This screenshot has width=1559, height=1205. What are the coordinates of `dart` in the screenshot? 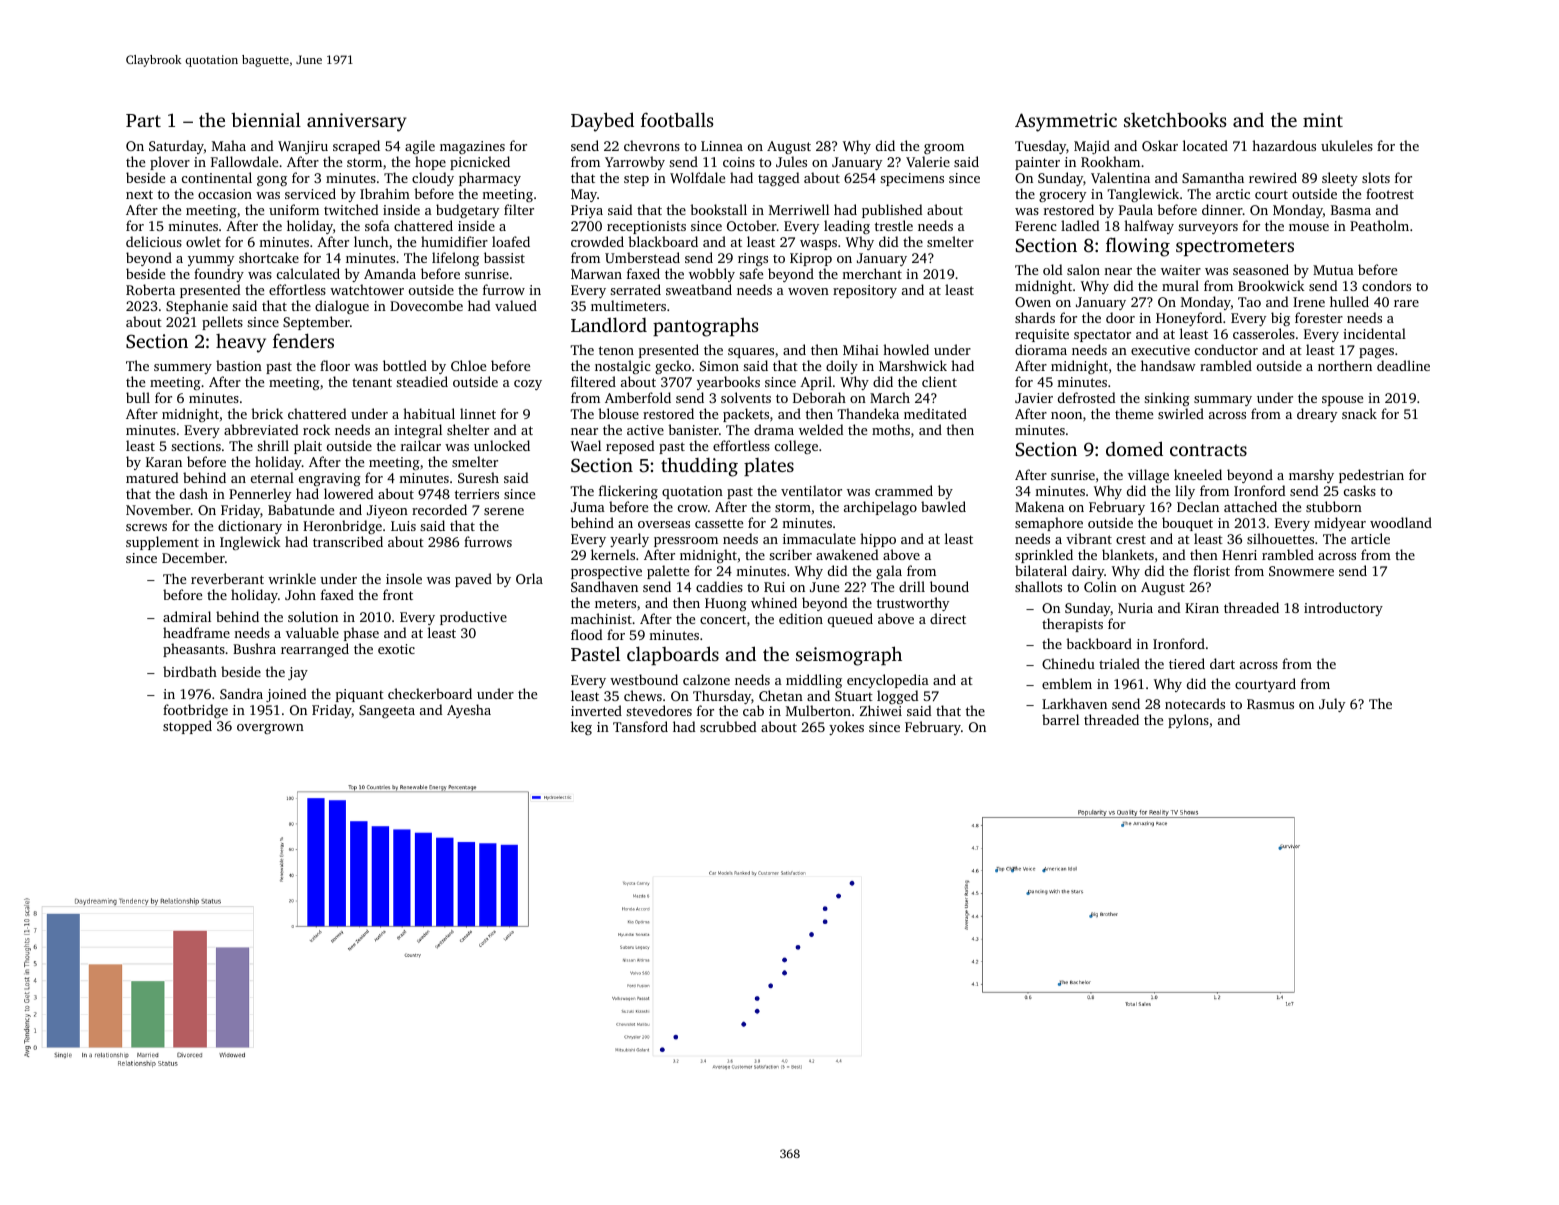 It's located at (1222, 663).
